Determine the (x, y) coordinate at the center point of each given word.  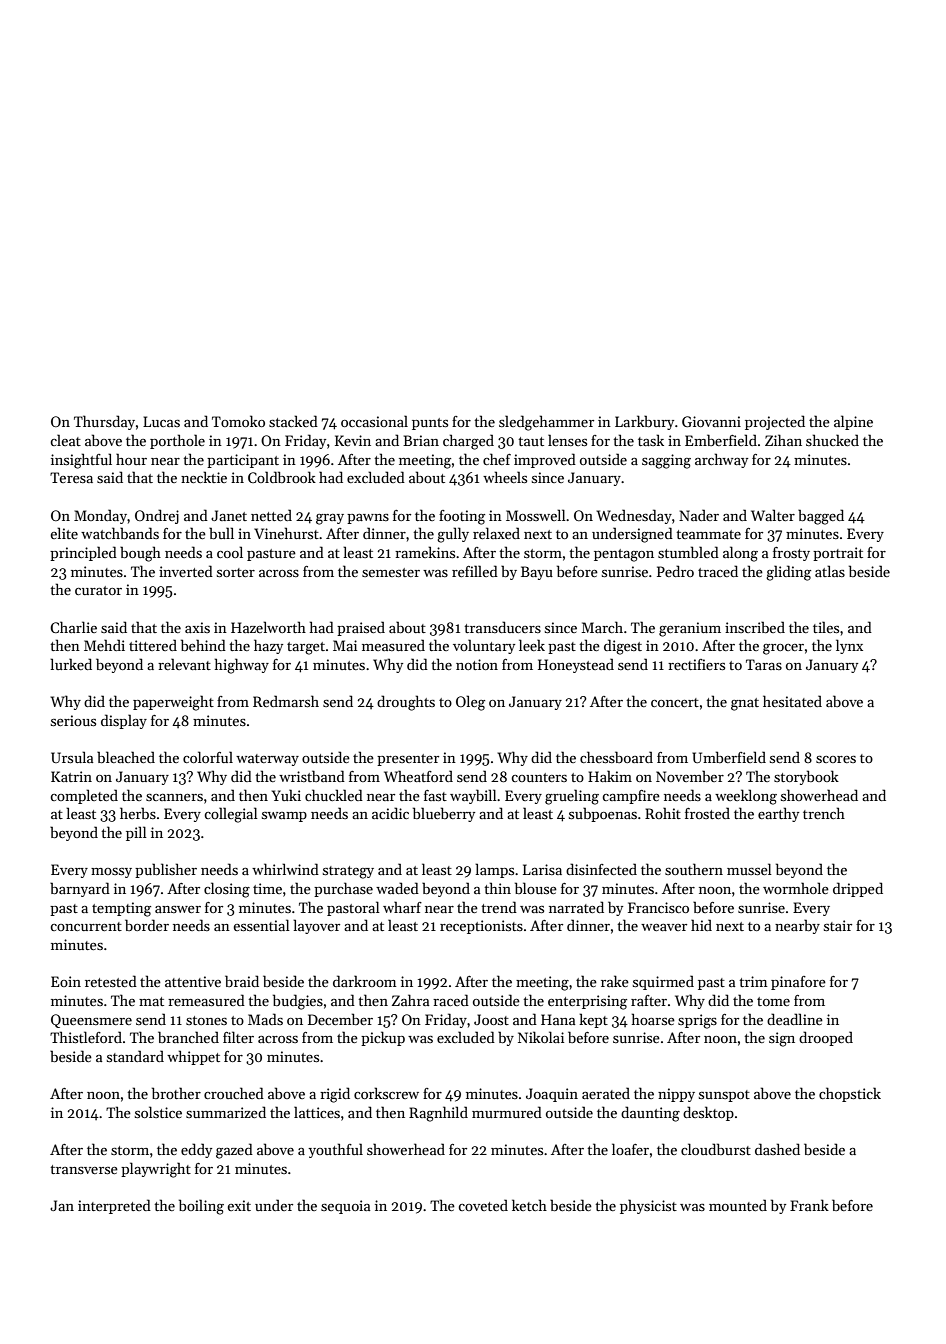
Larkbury (644, 422)
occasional (374, 421)
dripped (858, 889)
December (340, 1019)
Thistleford (86, 1037)
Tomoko (238, 421)
